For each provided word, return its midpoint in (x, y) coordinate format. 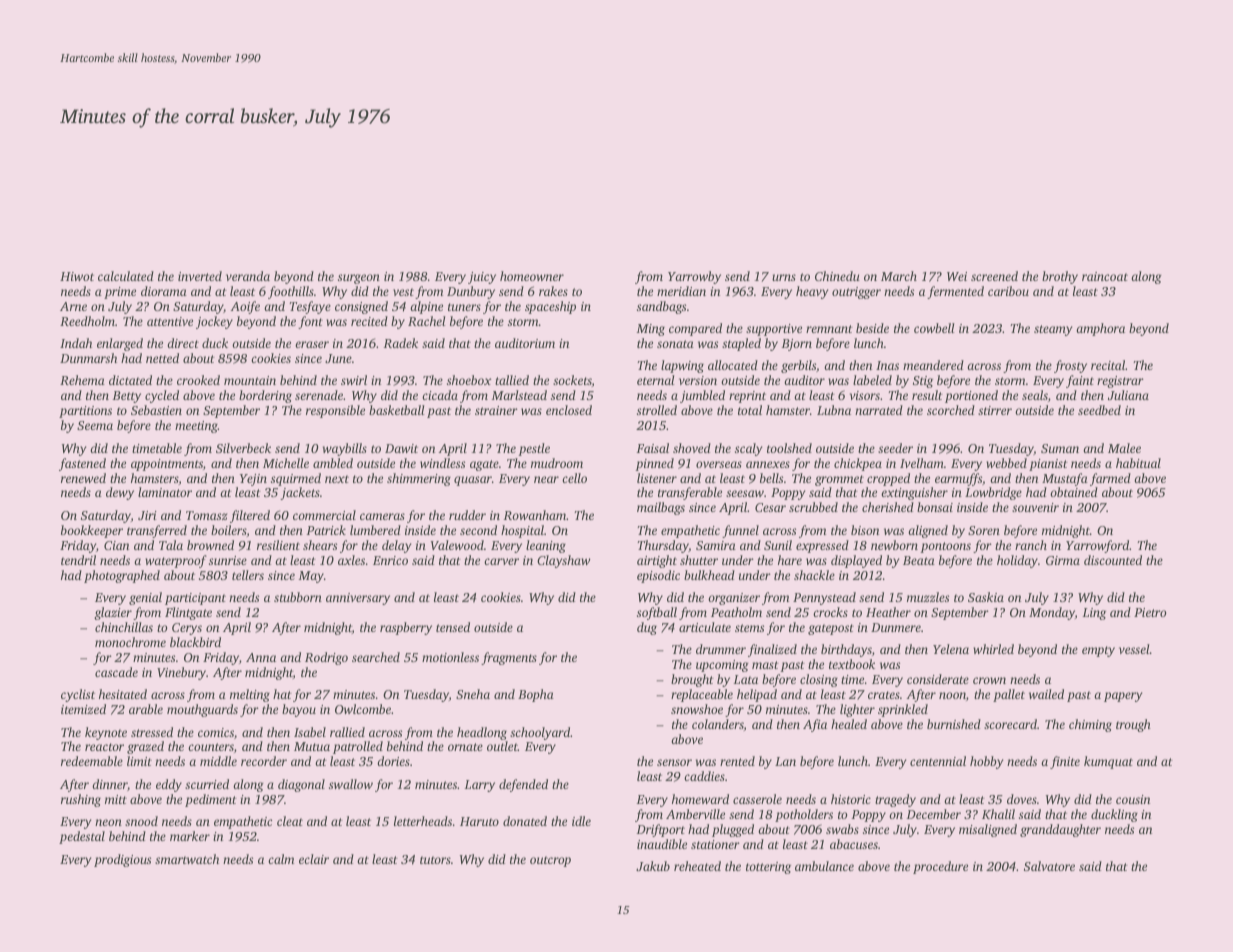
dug (647, 628)
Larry (479, 786)
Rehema (82, 380)
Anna (261, 657)
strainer (496, 410)
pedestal (82, 837)
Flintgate (188, 613)
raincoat (1105, 276)
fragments (509, 658)
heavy (812, 292)
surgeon (359, 279)
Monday (1052, 613)
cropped (888, 479)
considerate (938, 679)
